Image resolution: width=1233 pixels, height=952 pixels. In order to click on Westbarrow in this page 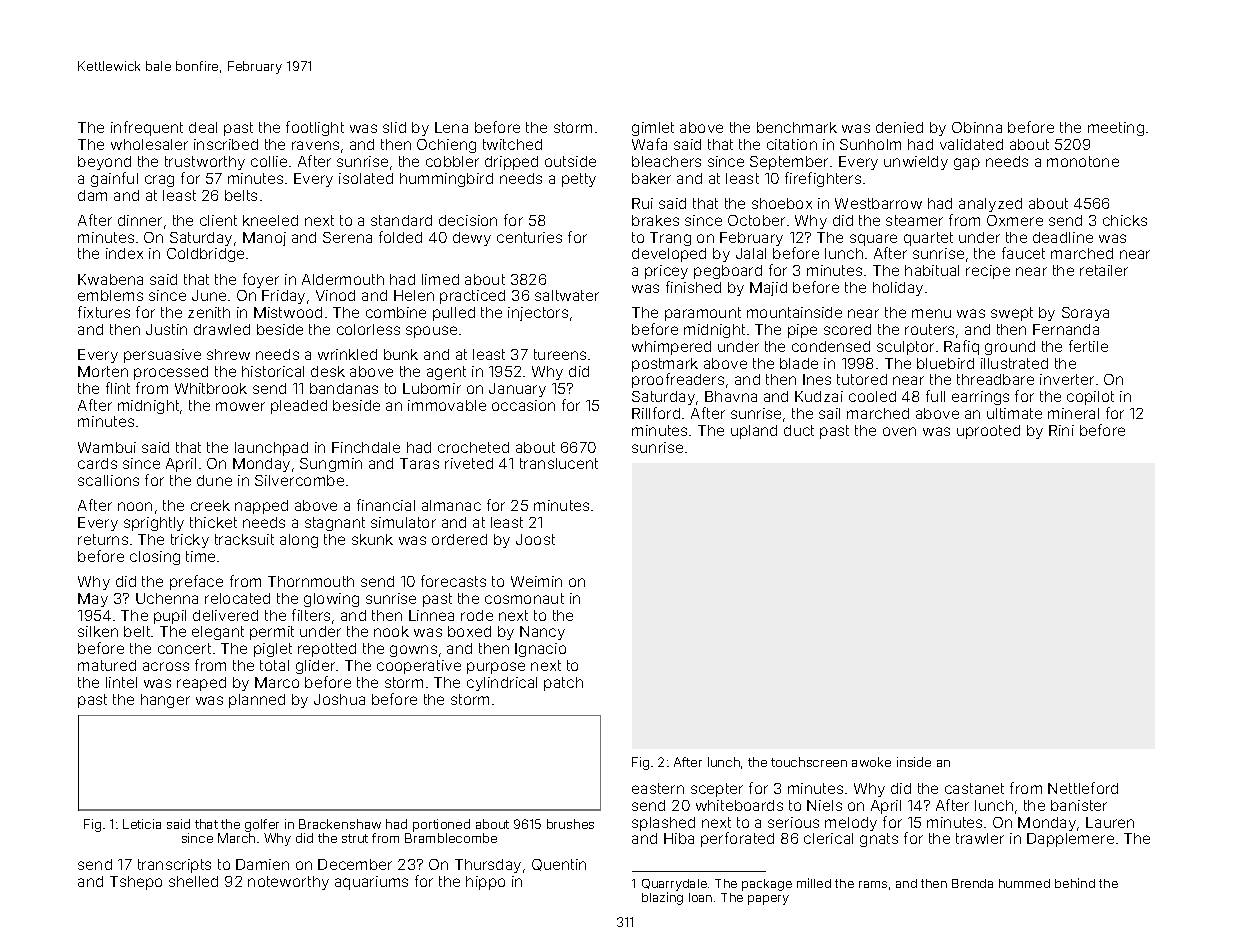, I will do `click(878, 203)`.
